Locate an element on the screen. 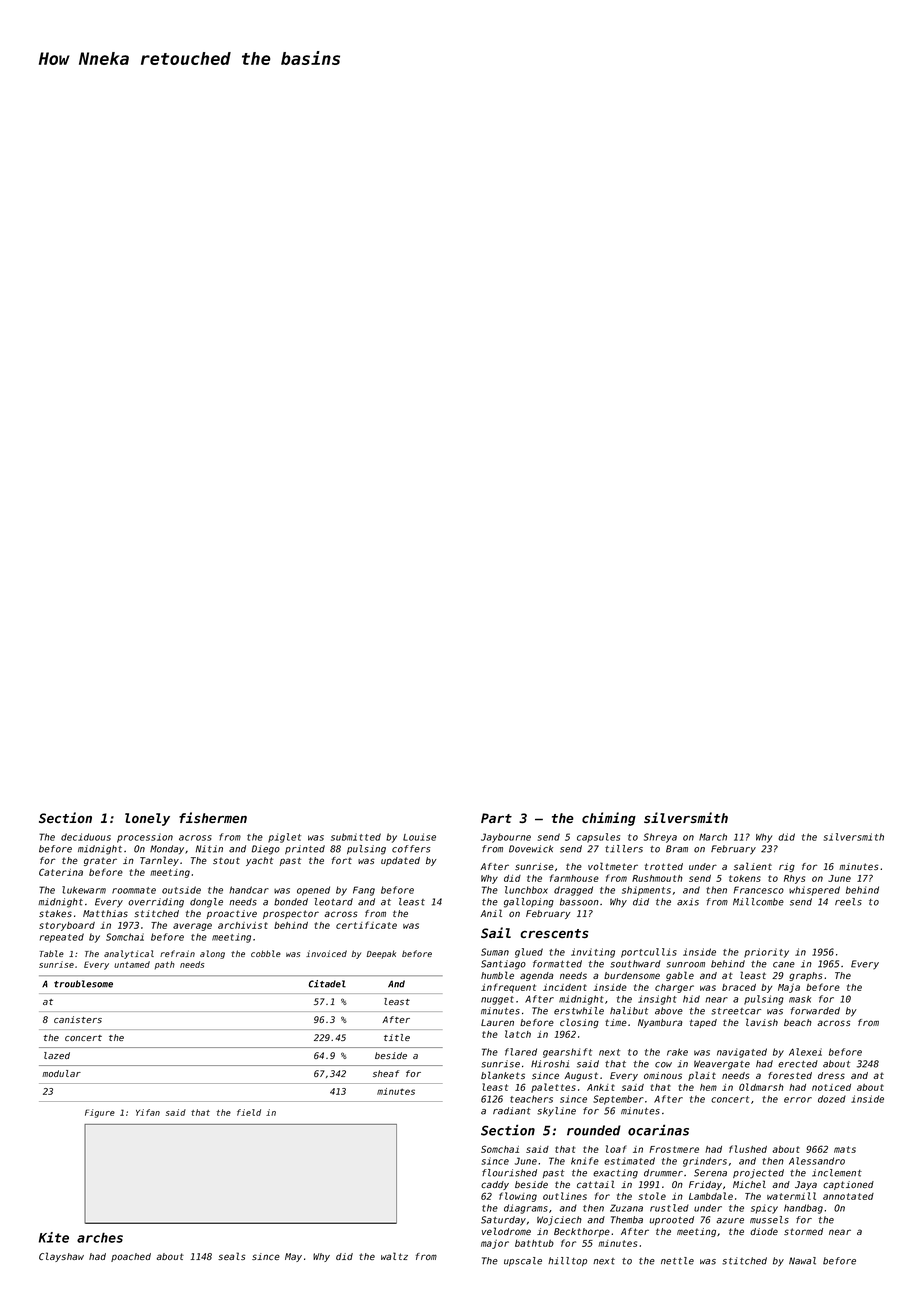  chiming is located at coordinates (609, 819).
